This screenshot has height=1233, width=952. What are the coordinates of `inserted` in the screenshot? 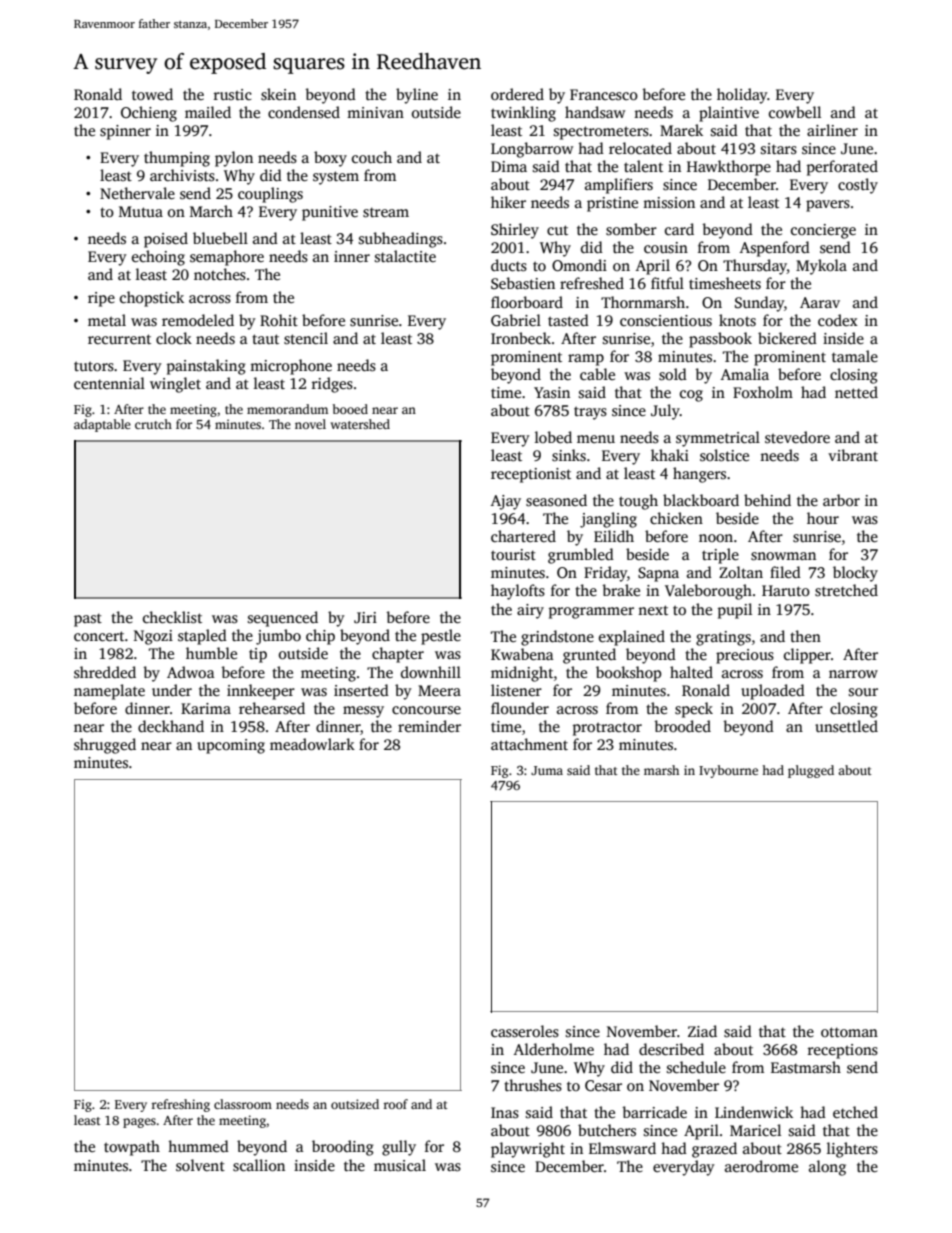 It's located at (361, 690).
